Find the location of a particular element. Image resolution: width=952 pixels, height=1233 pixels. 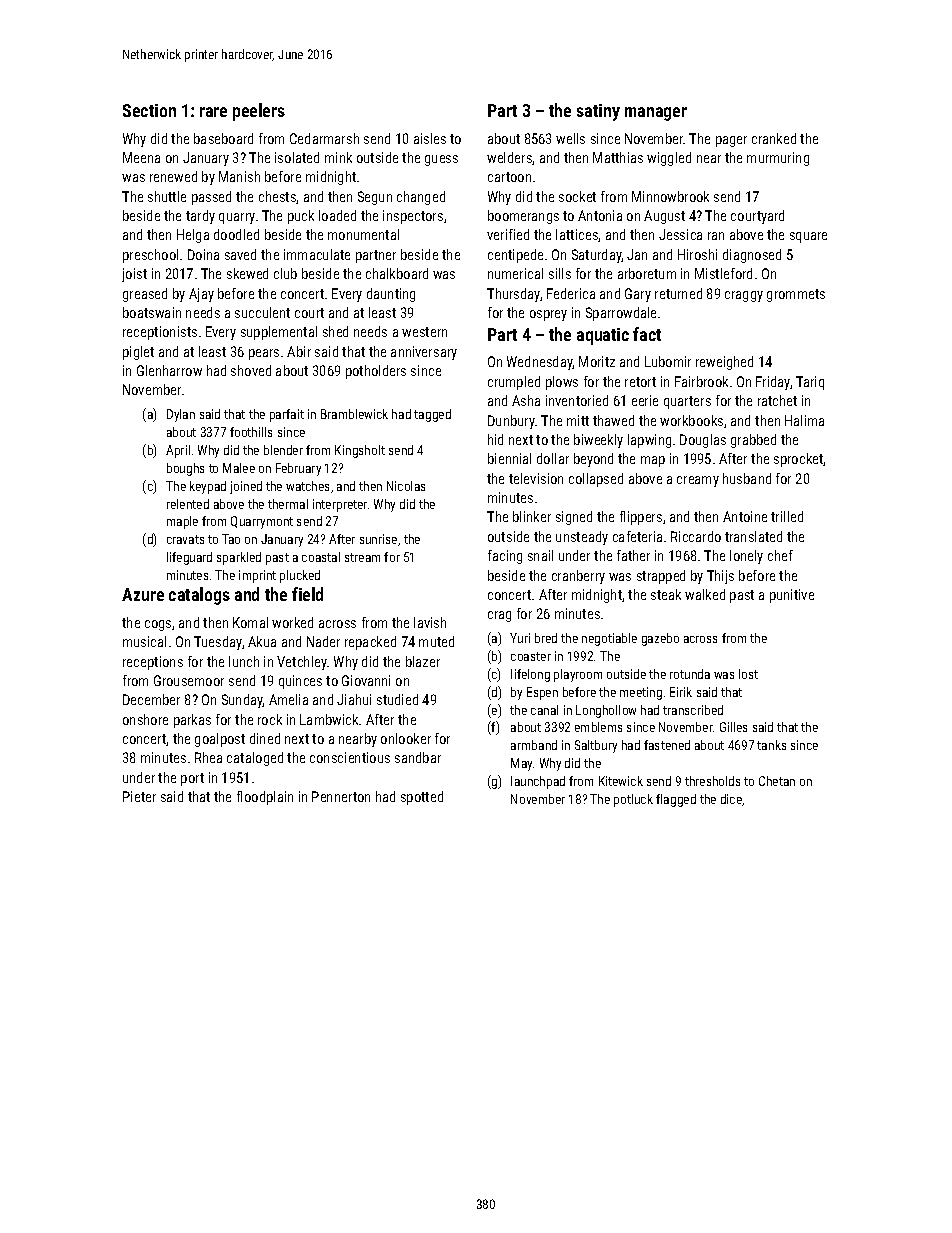

Section is located at coordinates (149, 110).
